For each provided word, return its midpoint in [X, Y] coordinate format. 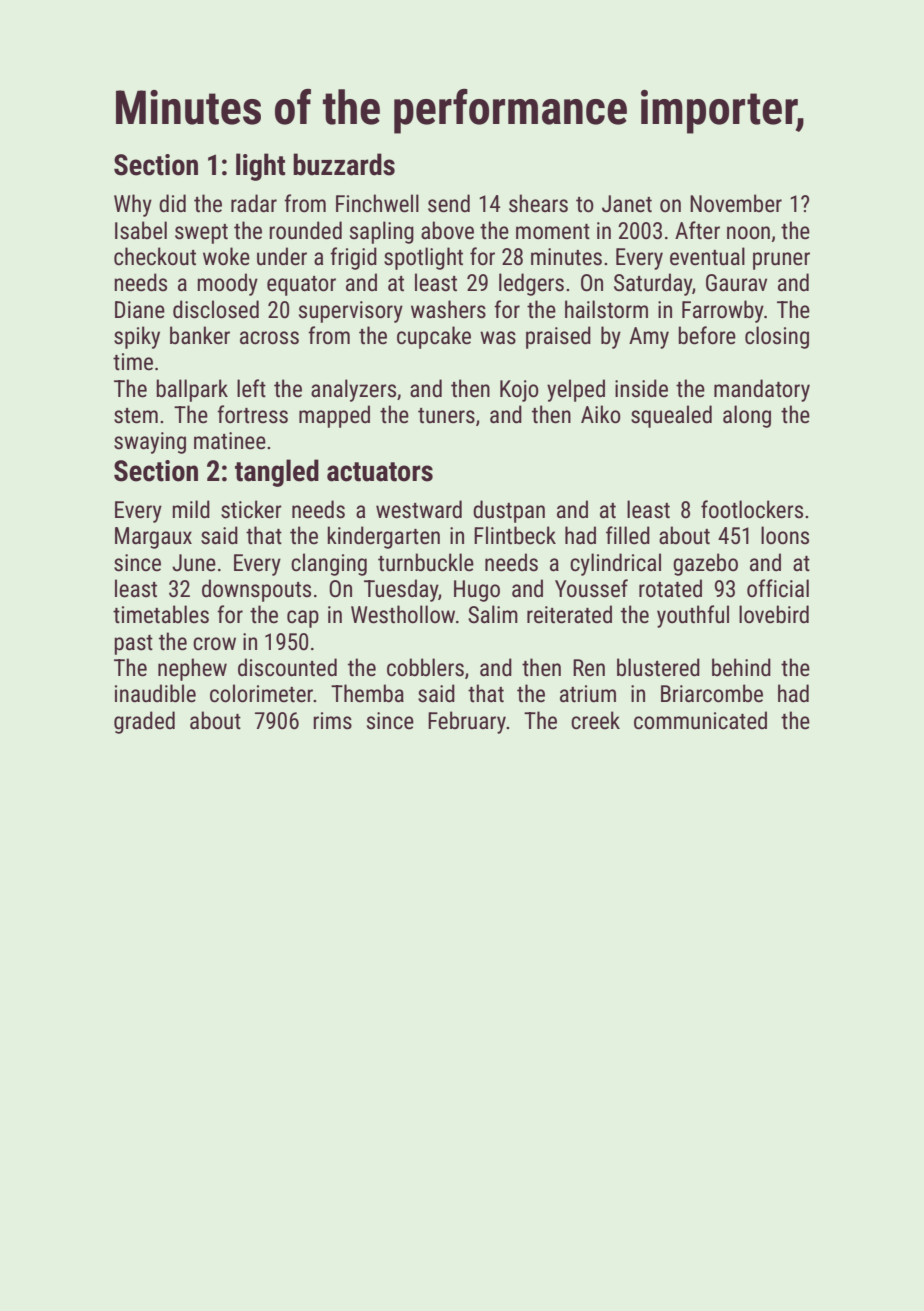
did [172, 203]
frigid [353, 258]
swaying [150, 443]
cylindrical [615, 564]
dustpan [509, 511]
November [736, 203]
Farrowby [723, 311]
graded [144, 722]
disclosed [216, 309]
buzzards [344, 164]
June [194, 563]
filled [628, 535]
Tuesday [401, 590]
